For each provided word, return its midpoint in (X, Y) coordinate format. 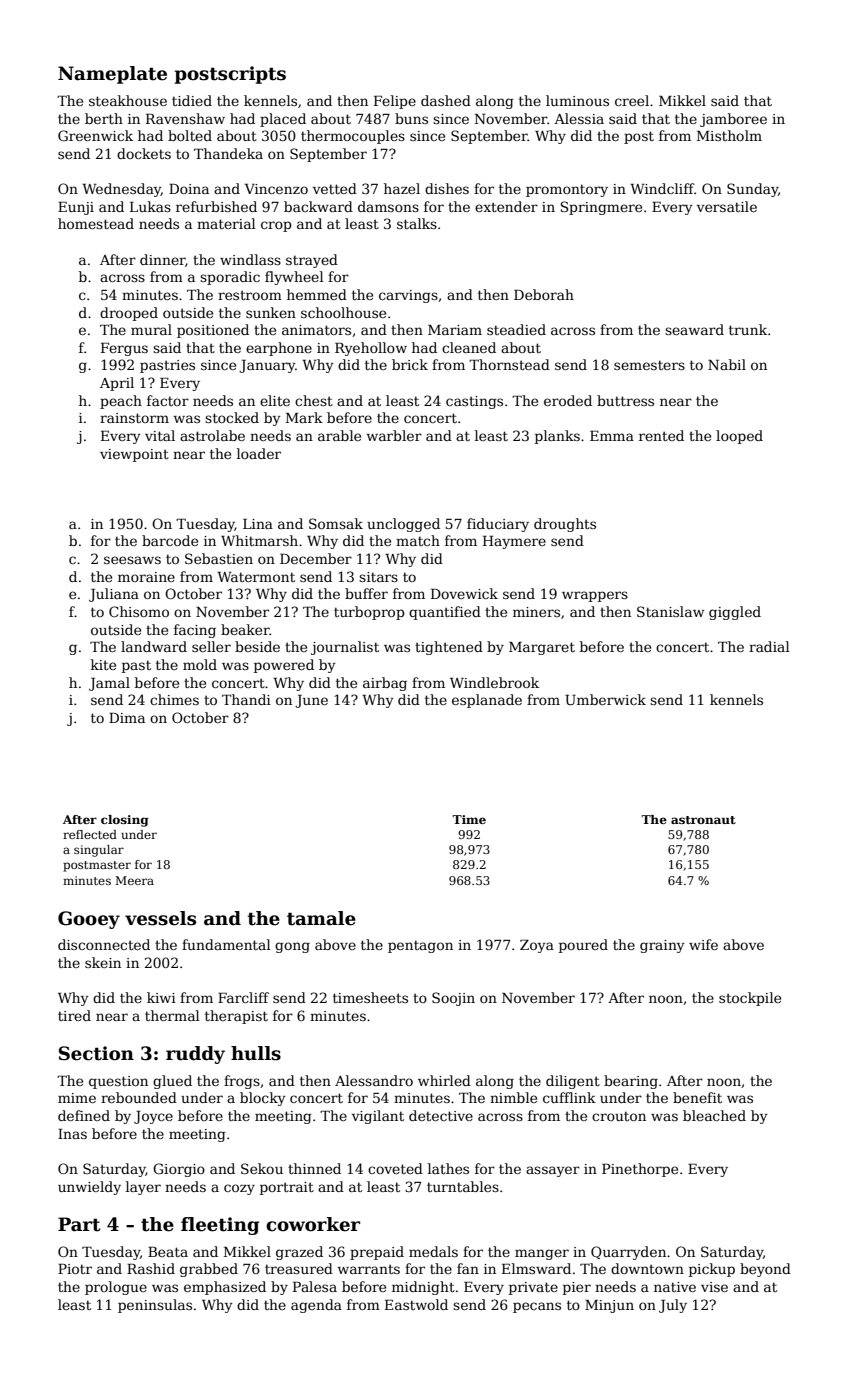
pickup (712, 1270)
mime (77, 1098)
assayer (553, 1171)
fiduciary (498, 525)
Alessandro (374, 1080)
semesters (649, 365)
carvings (408, 296)
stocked (232, 417)
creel (632, 100)
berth (104, 118)
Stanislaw (670, 611)
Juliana (114, 595)
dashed (446, 100)
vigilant (378, 1117)
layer (143, 1188)
